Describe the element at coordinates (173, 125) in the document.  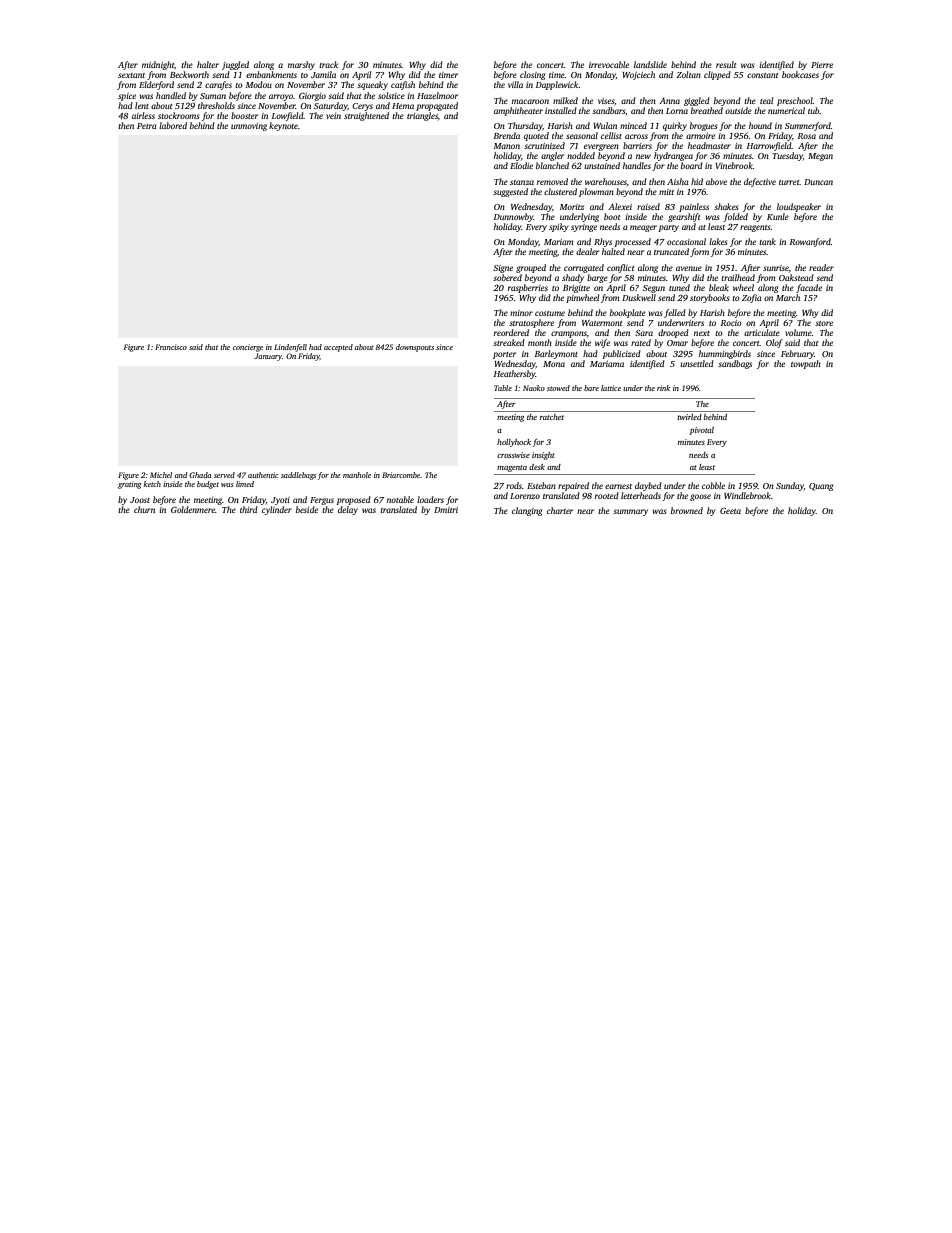
I see `labored` at that location.
